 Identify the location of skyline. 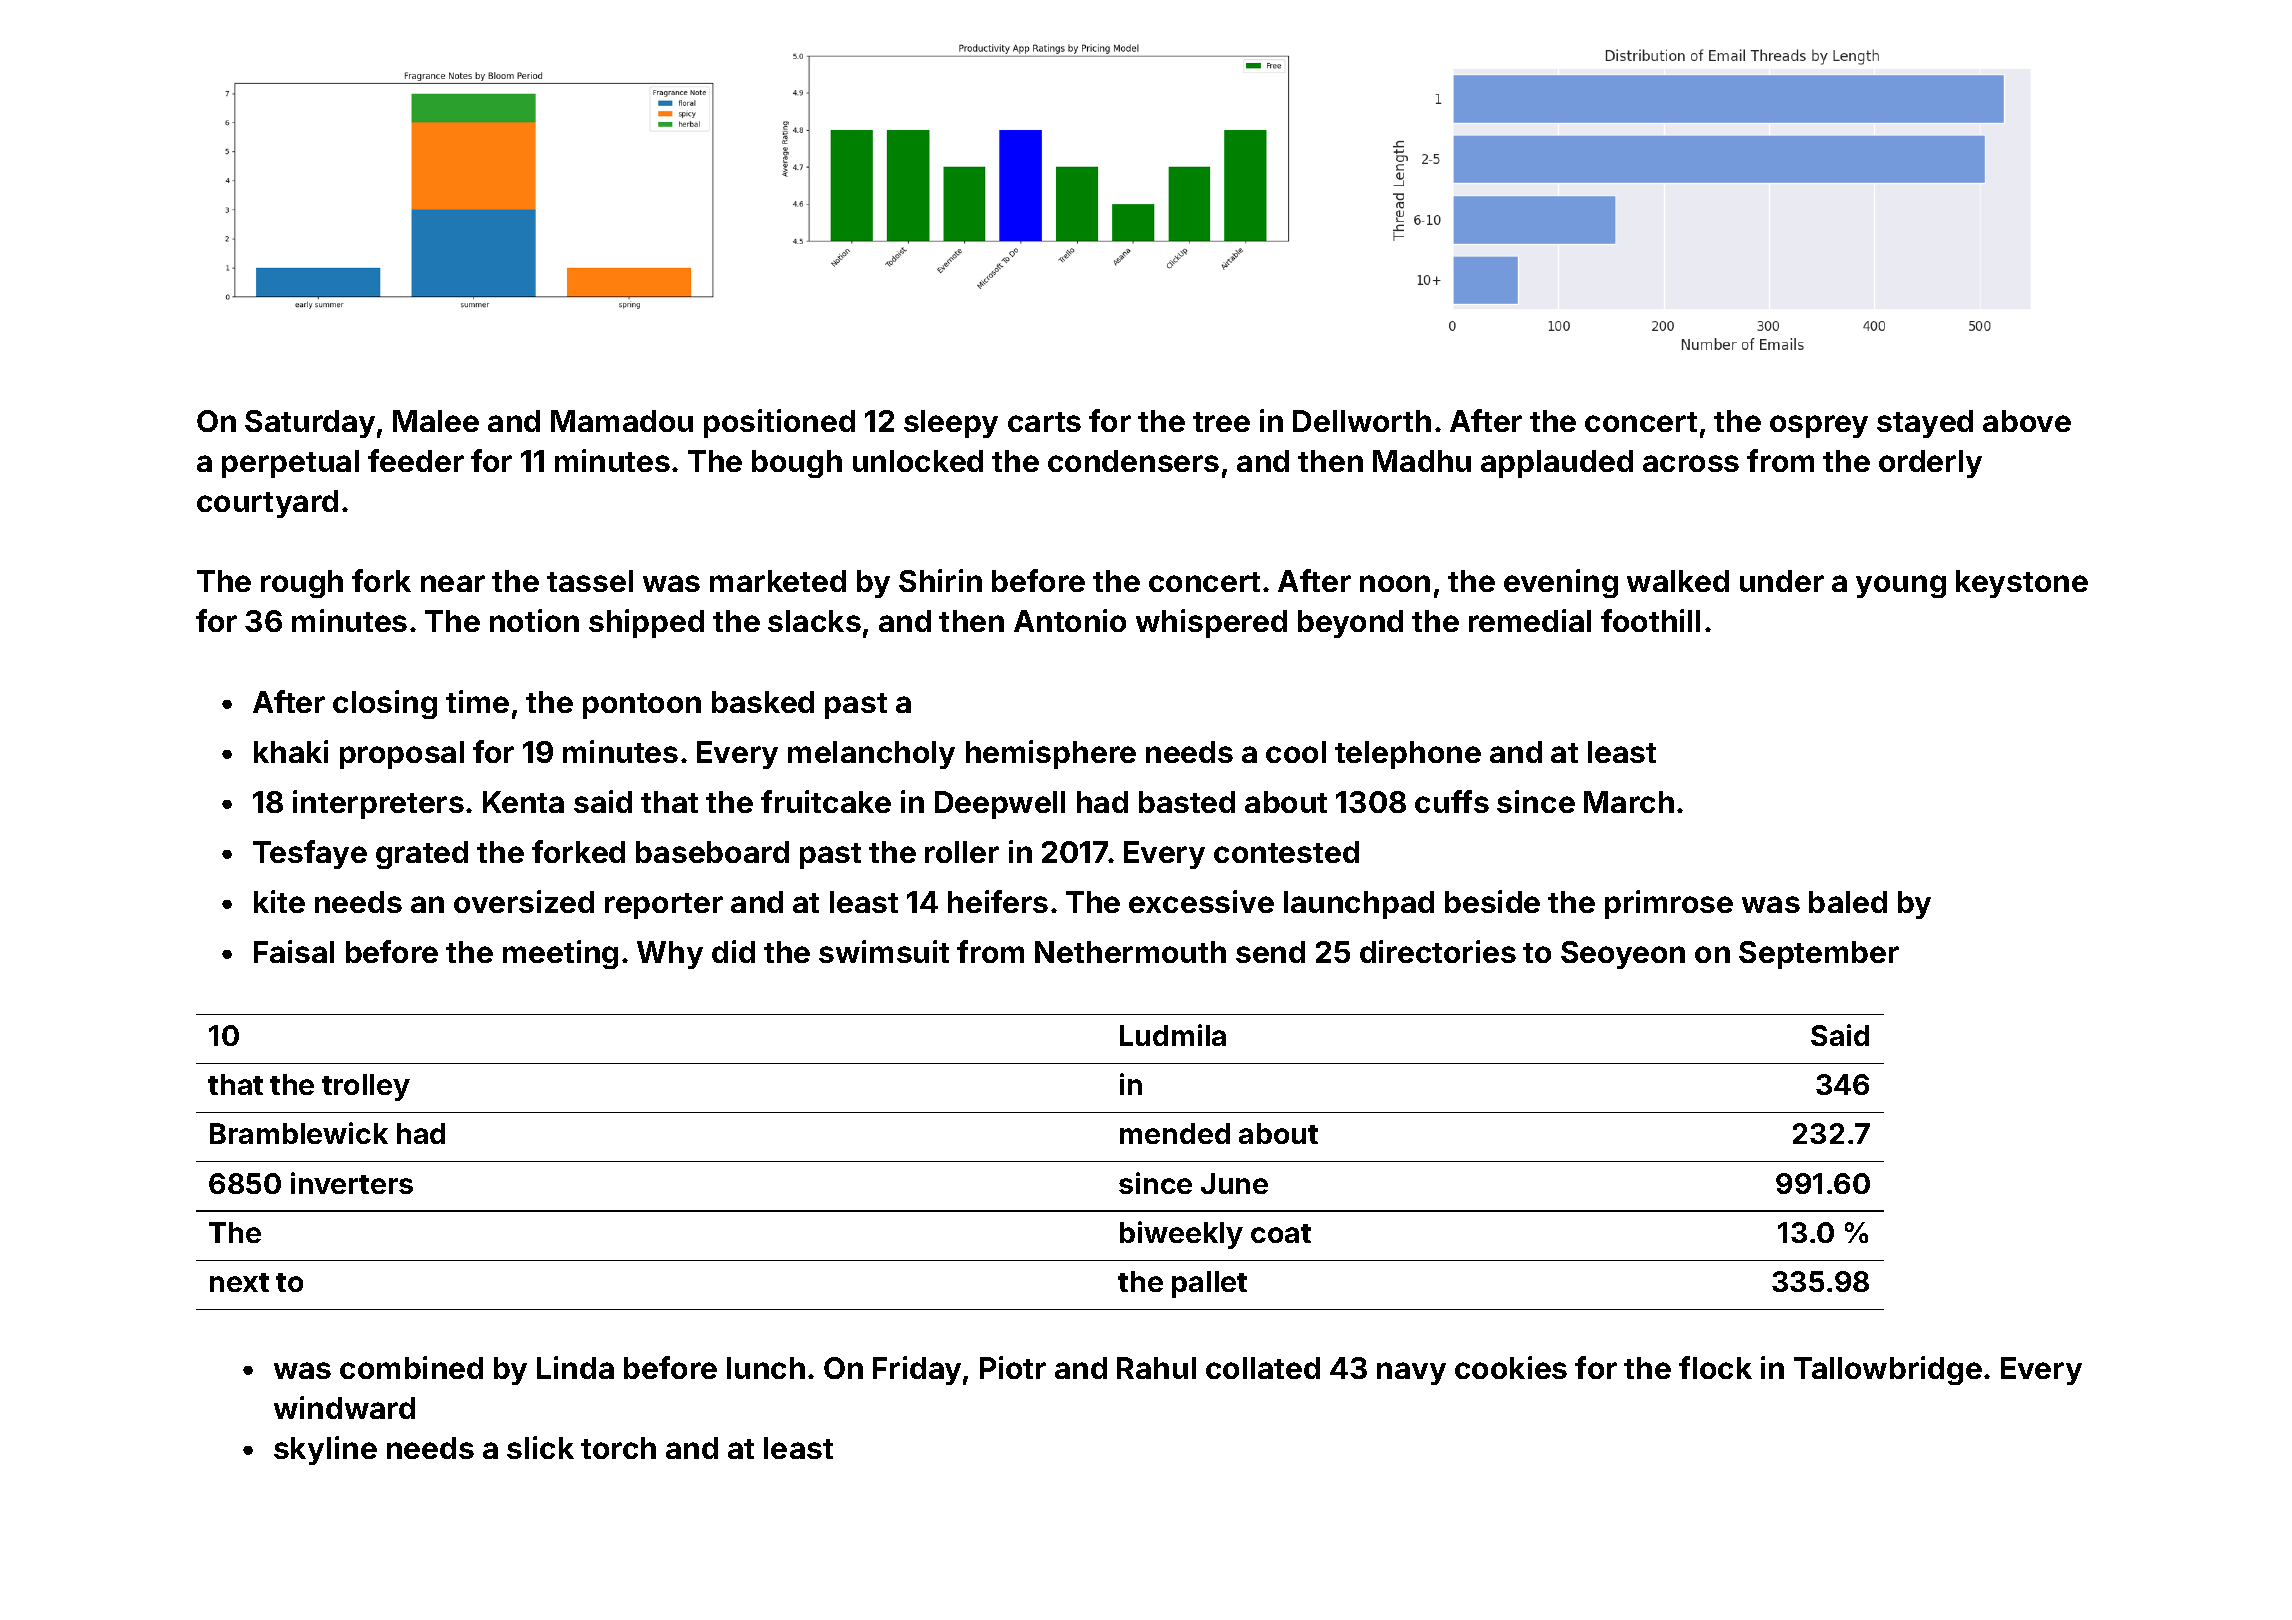
(325, 1450).
